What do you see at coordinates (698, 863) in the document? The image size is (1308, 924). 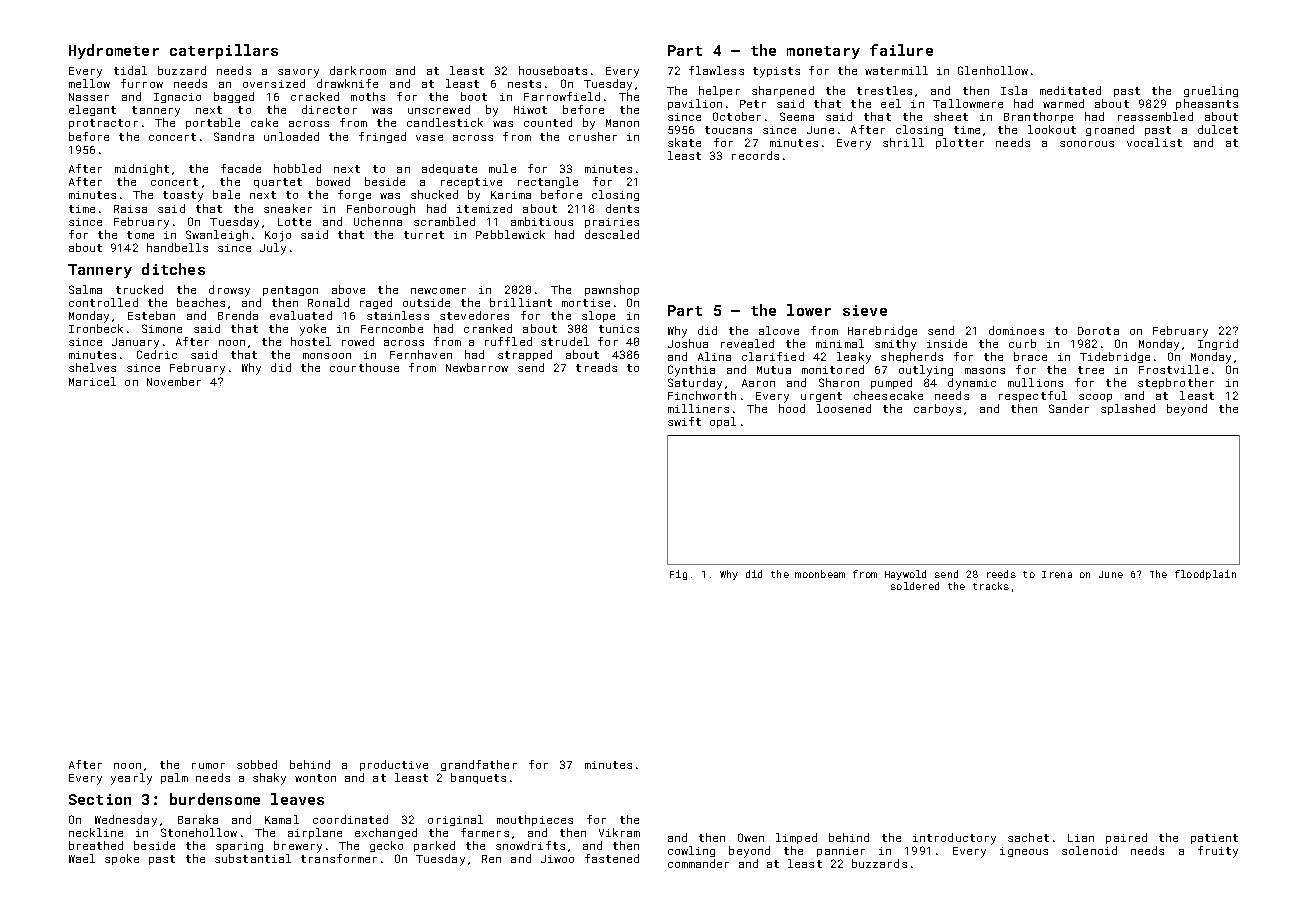 I see `commander` at bounding box center [698, 863].
